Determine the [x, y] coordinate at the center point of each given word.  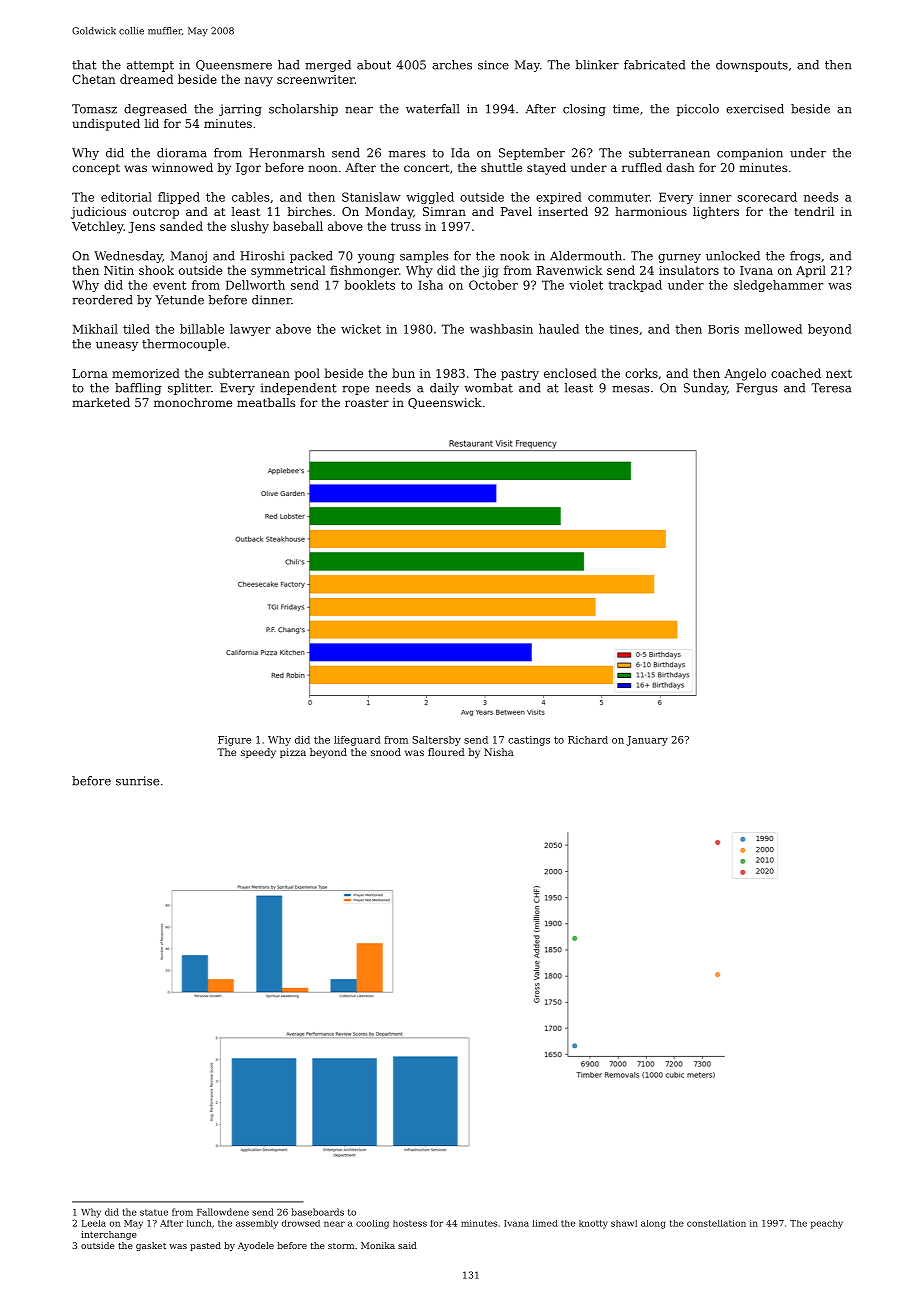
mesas [631, 389]
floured [446, 752]
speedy [258, 753]
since [493, 65]
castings [529, 741]
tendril [814, 211]
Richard [588, 740]
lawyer [250, 330]
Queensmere [234, 65]
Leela [94, 1223]
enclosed [570, 373]
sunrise [137, 781]
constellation [716, 1223]
